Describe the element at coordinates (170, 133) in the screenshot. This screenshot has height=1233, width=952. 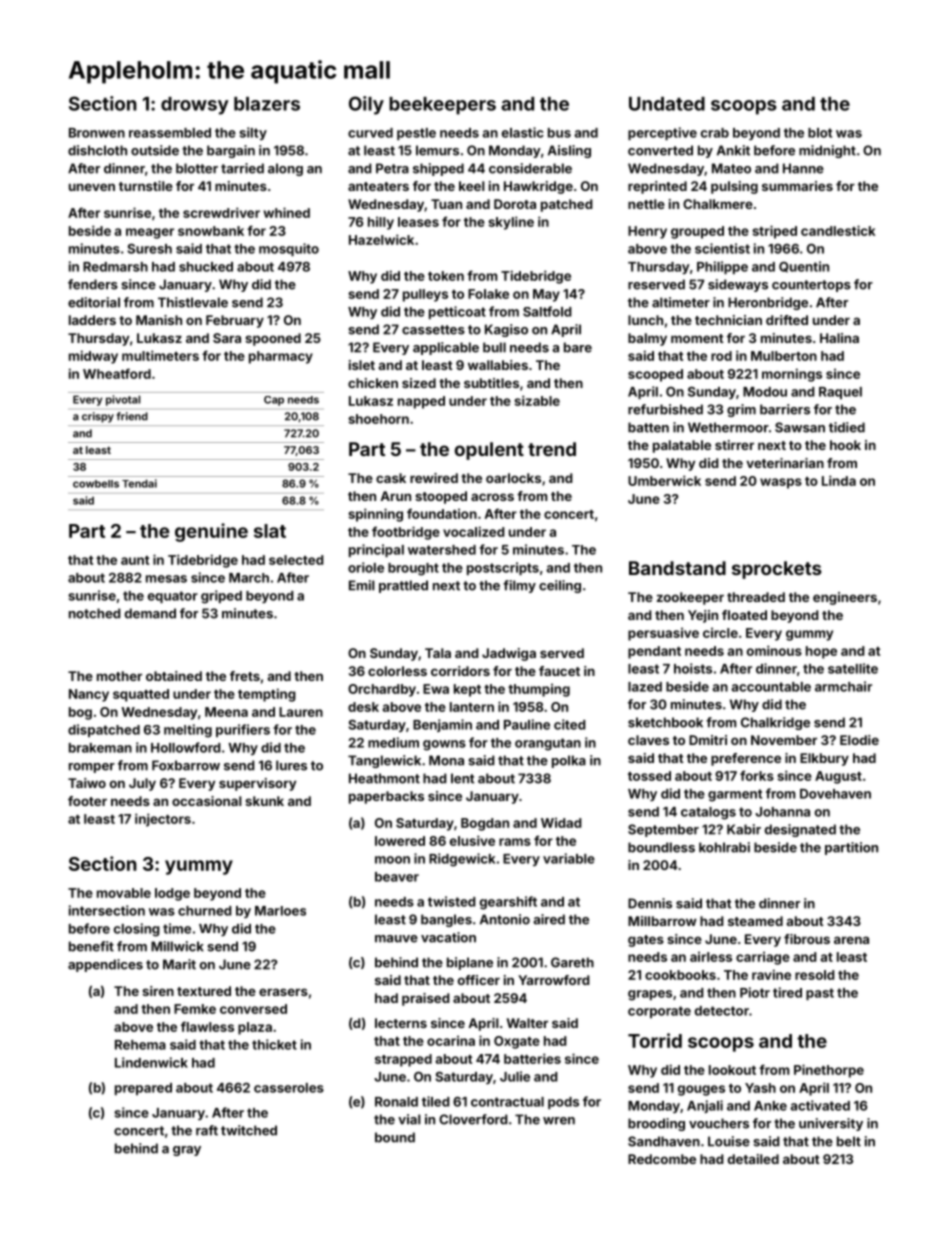
I see `reassembled` at that location.
